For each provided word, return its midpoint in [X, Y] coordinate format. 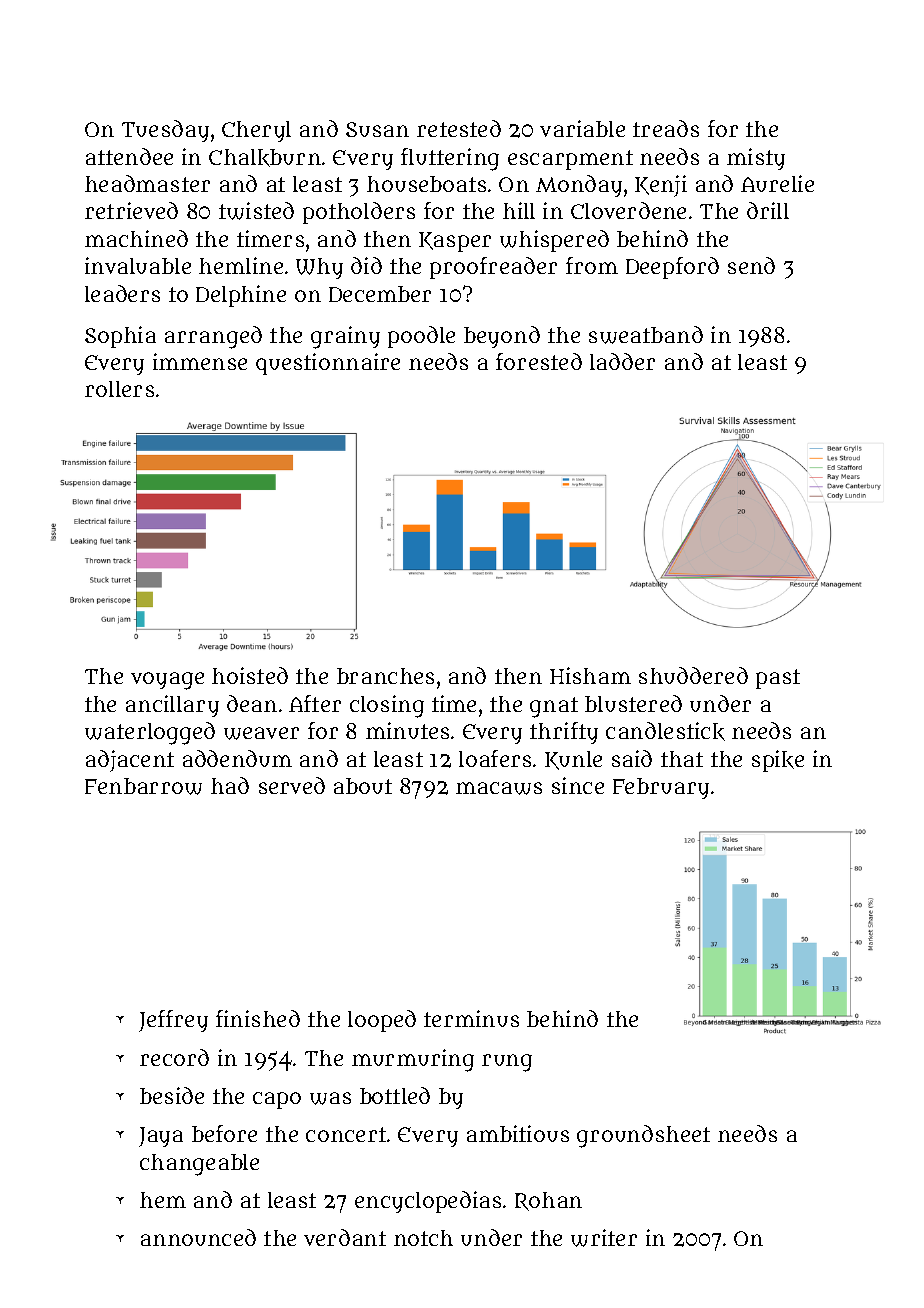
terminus [471, 1018]
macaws [499, 788]
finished [258, 1018]
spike [778, 761]
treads [666, 128]
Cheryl [256, 131]
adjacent [130, 761]
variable [582, 128]
